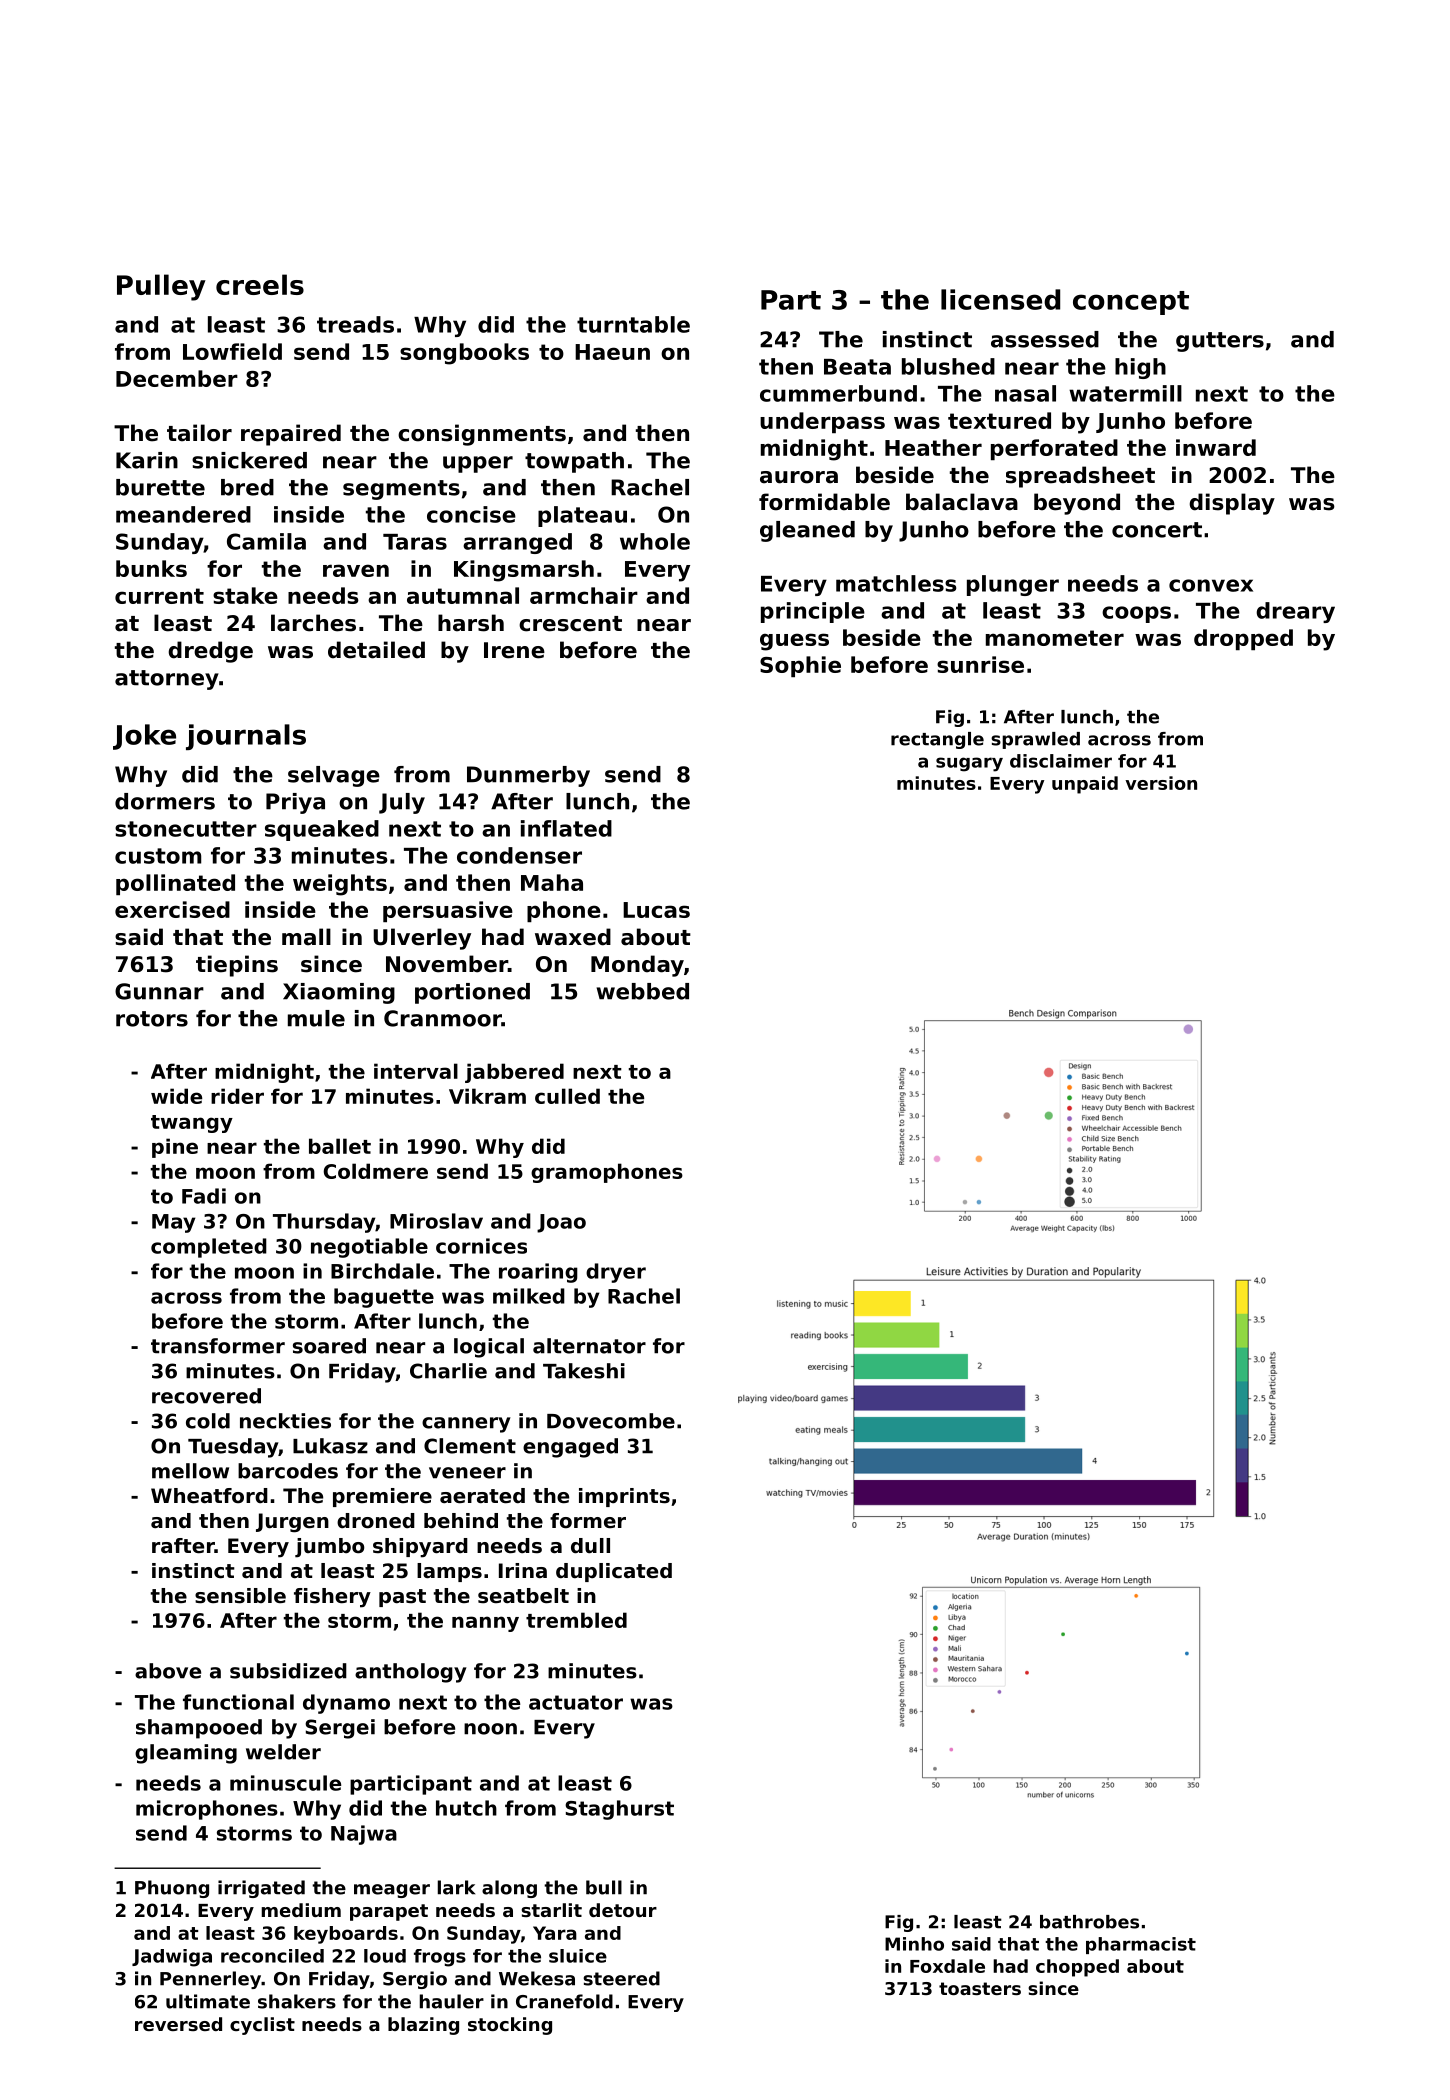 The image size is (1450, 2100). I want to click on Lucas, so click(656, 910).
